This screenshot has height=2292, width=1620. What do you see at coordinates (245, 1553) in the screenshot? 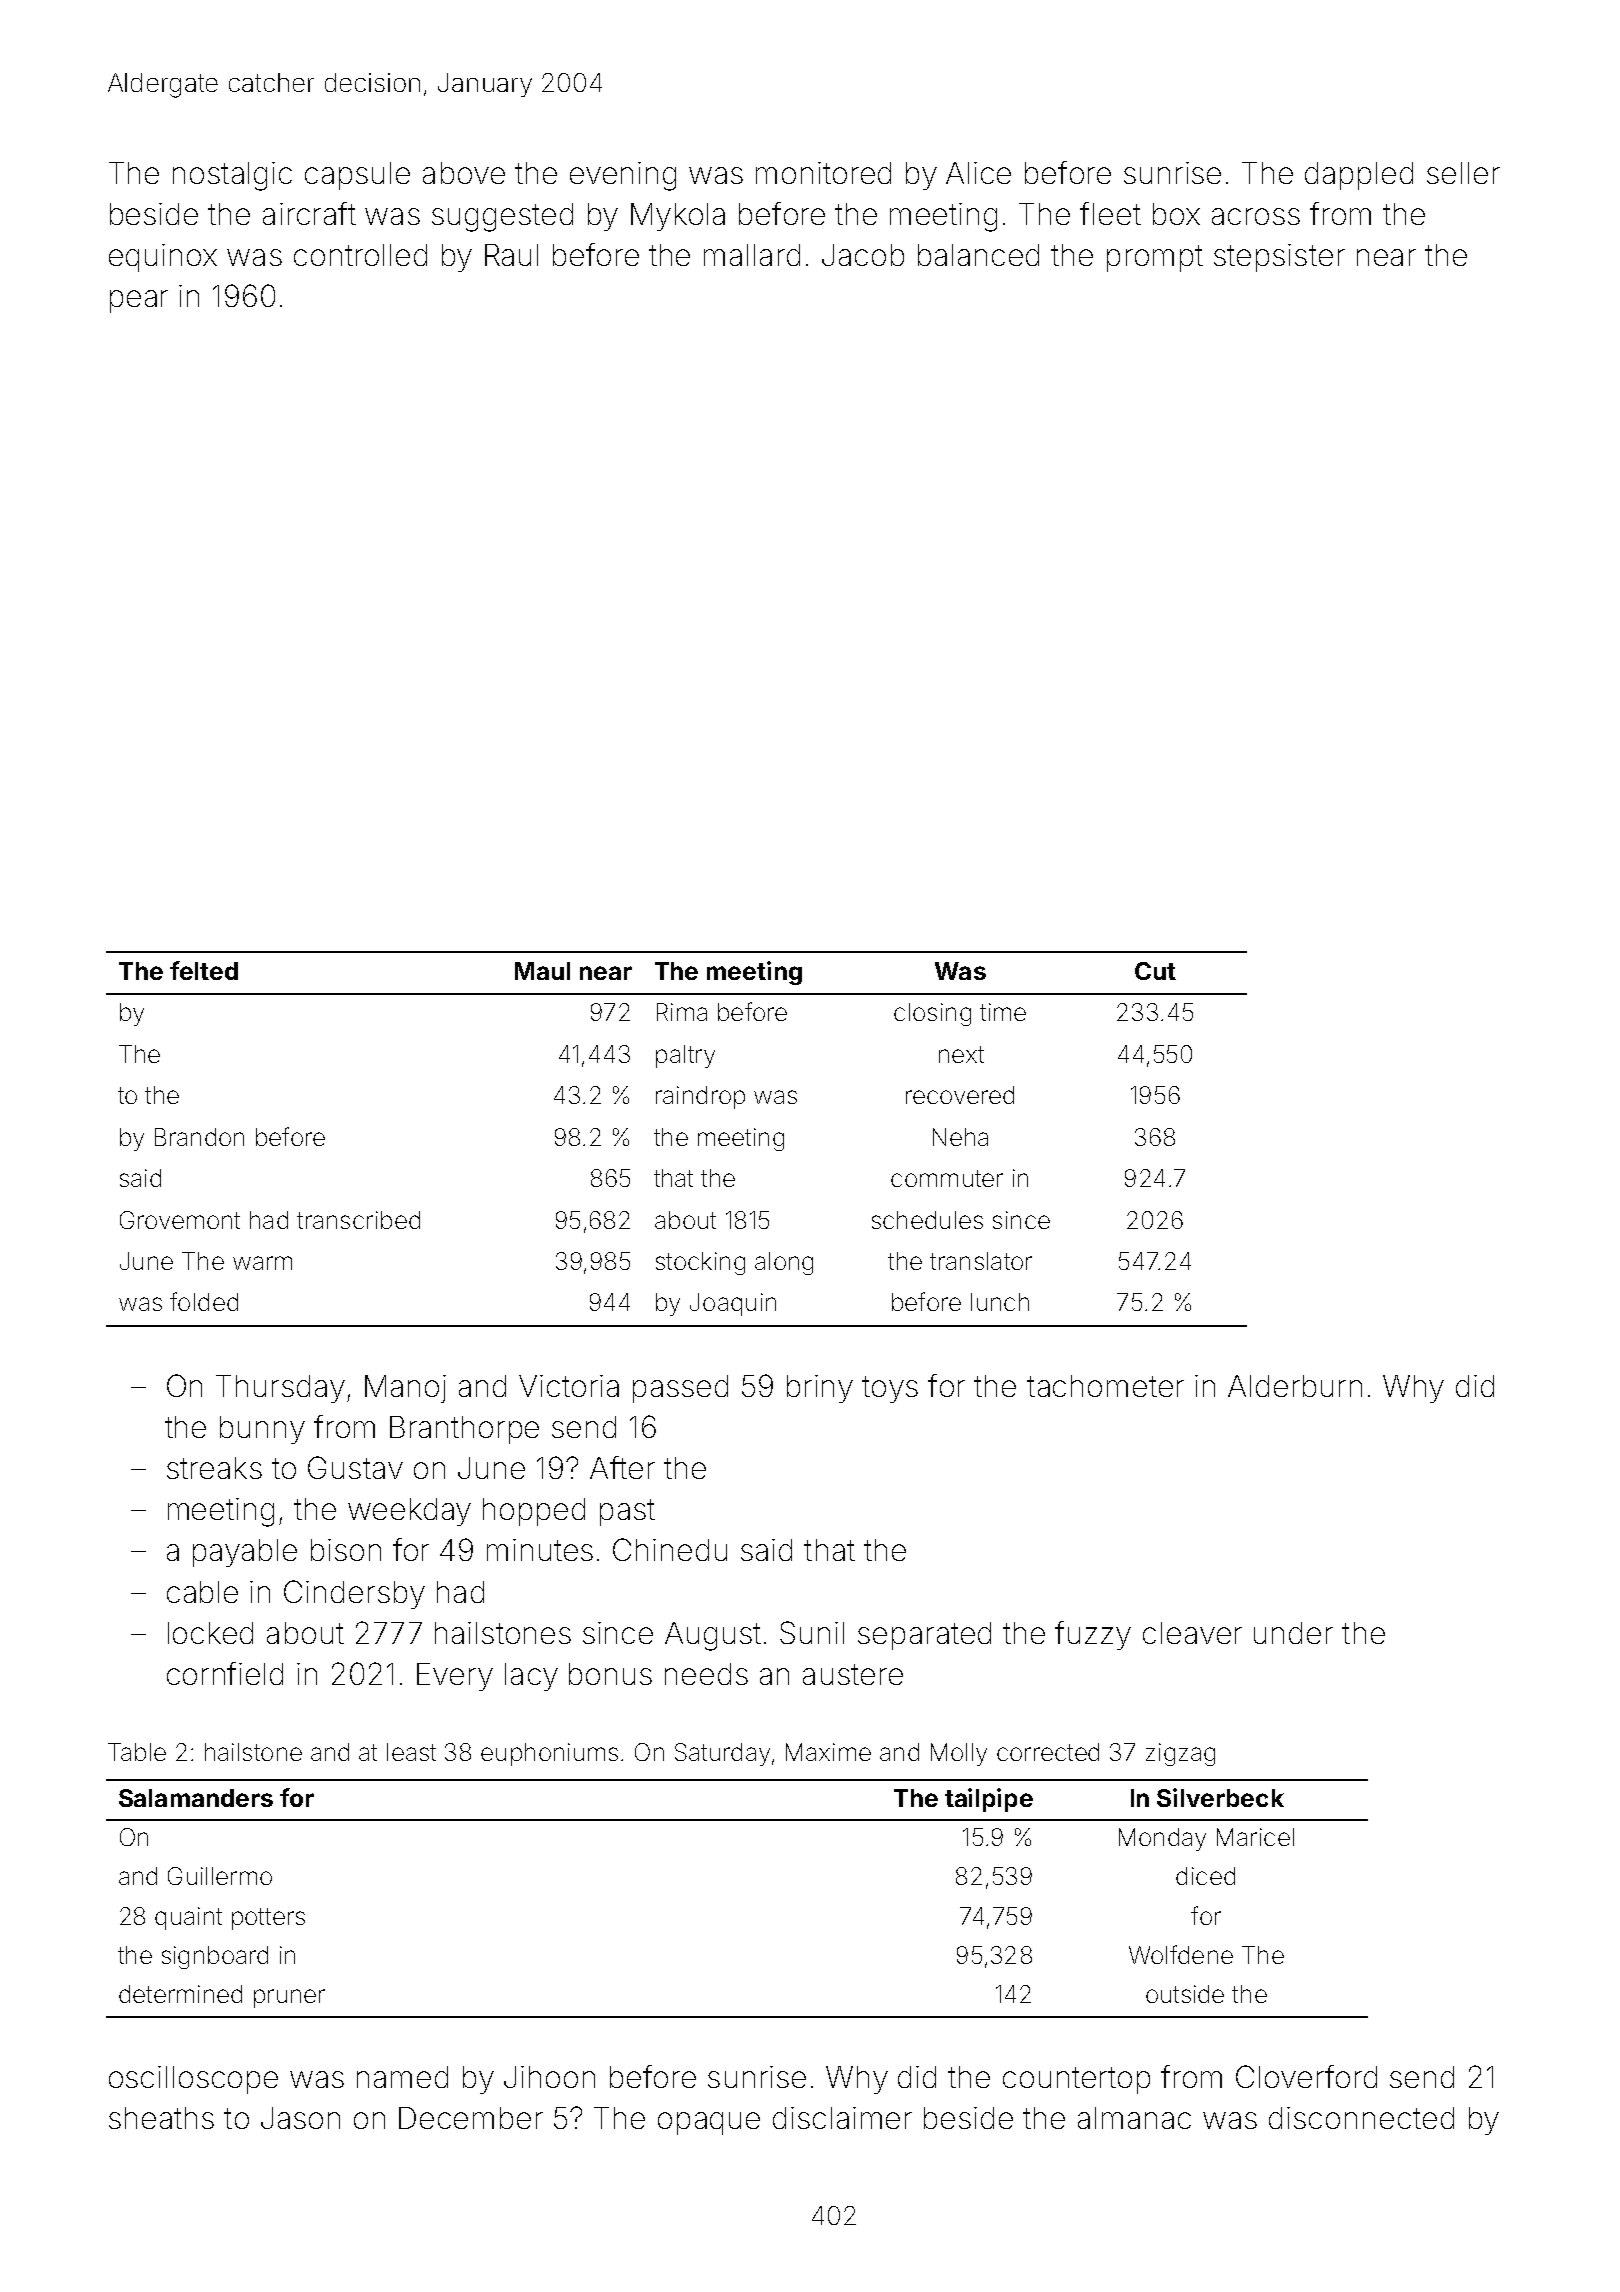
I see `payable` at bounding box center [245, 1553].
